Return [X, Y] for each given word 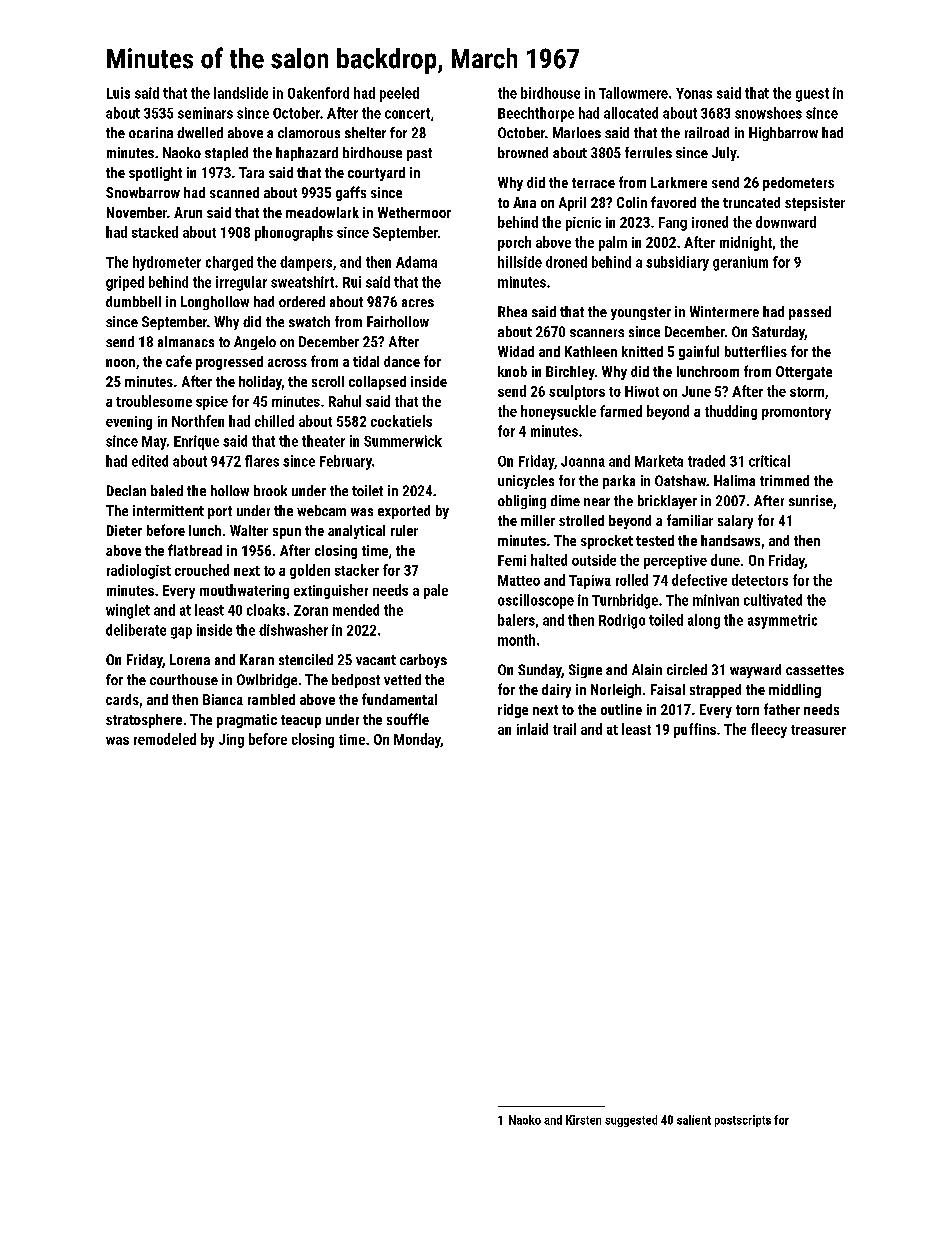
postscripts [743, 1121]
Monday [417, 740]
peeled [399, 94]
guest [812, 95]
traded [706, 461]
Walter [249, 530]
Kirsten [583, 1120]
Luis [118, 93]
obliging [522, 502]
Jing [231, 741]
